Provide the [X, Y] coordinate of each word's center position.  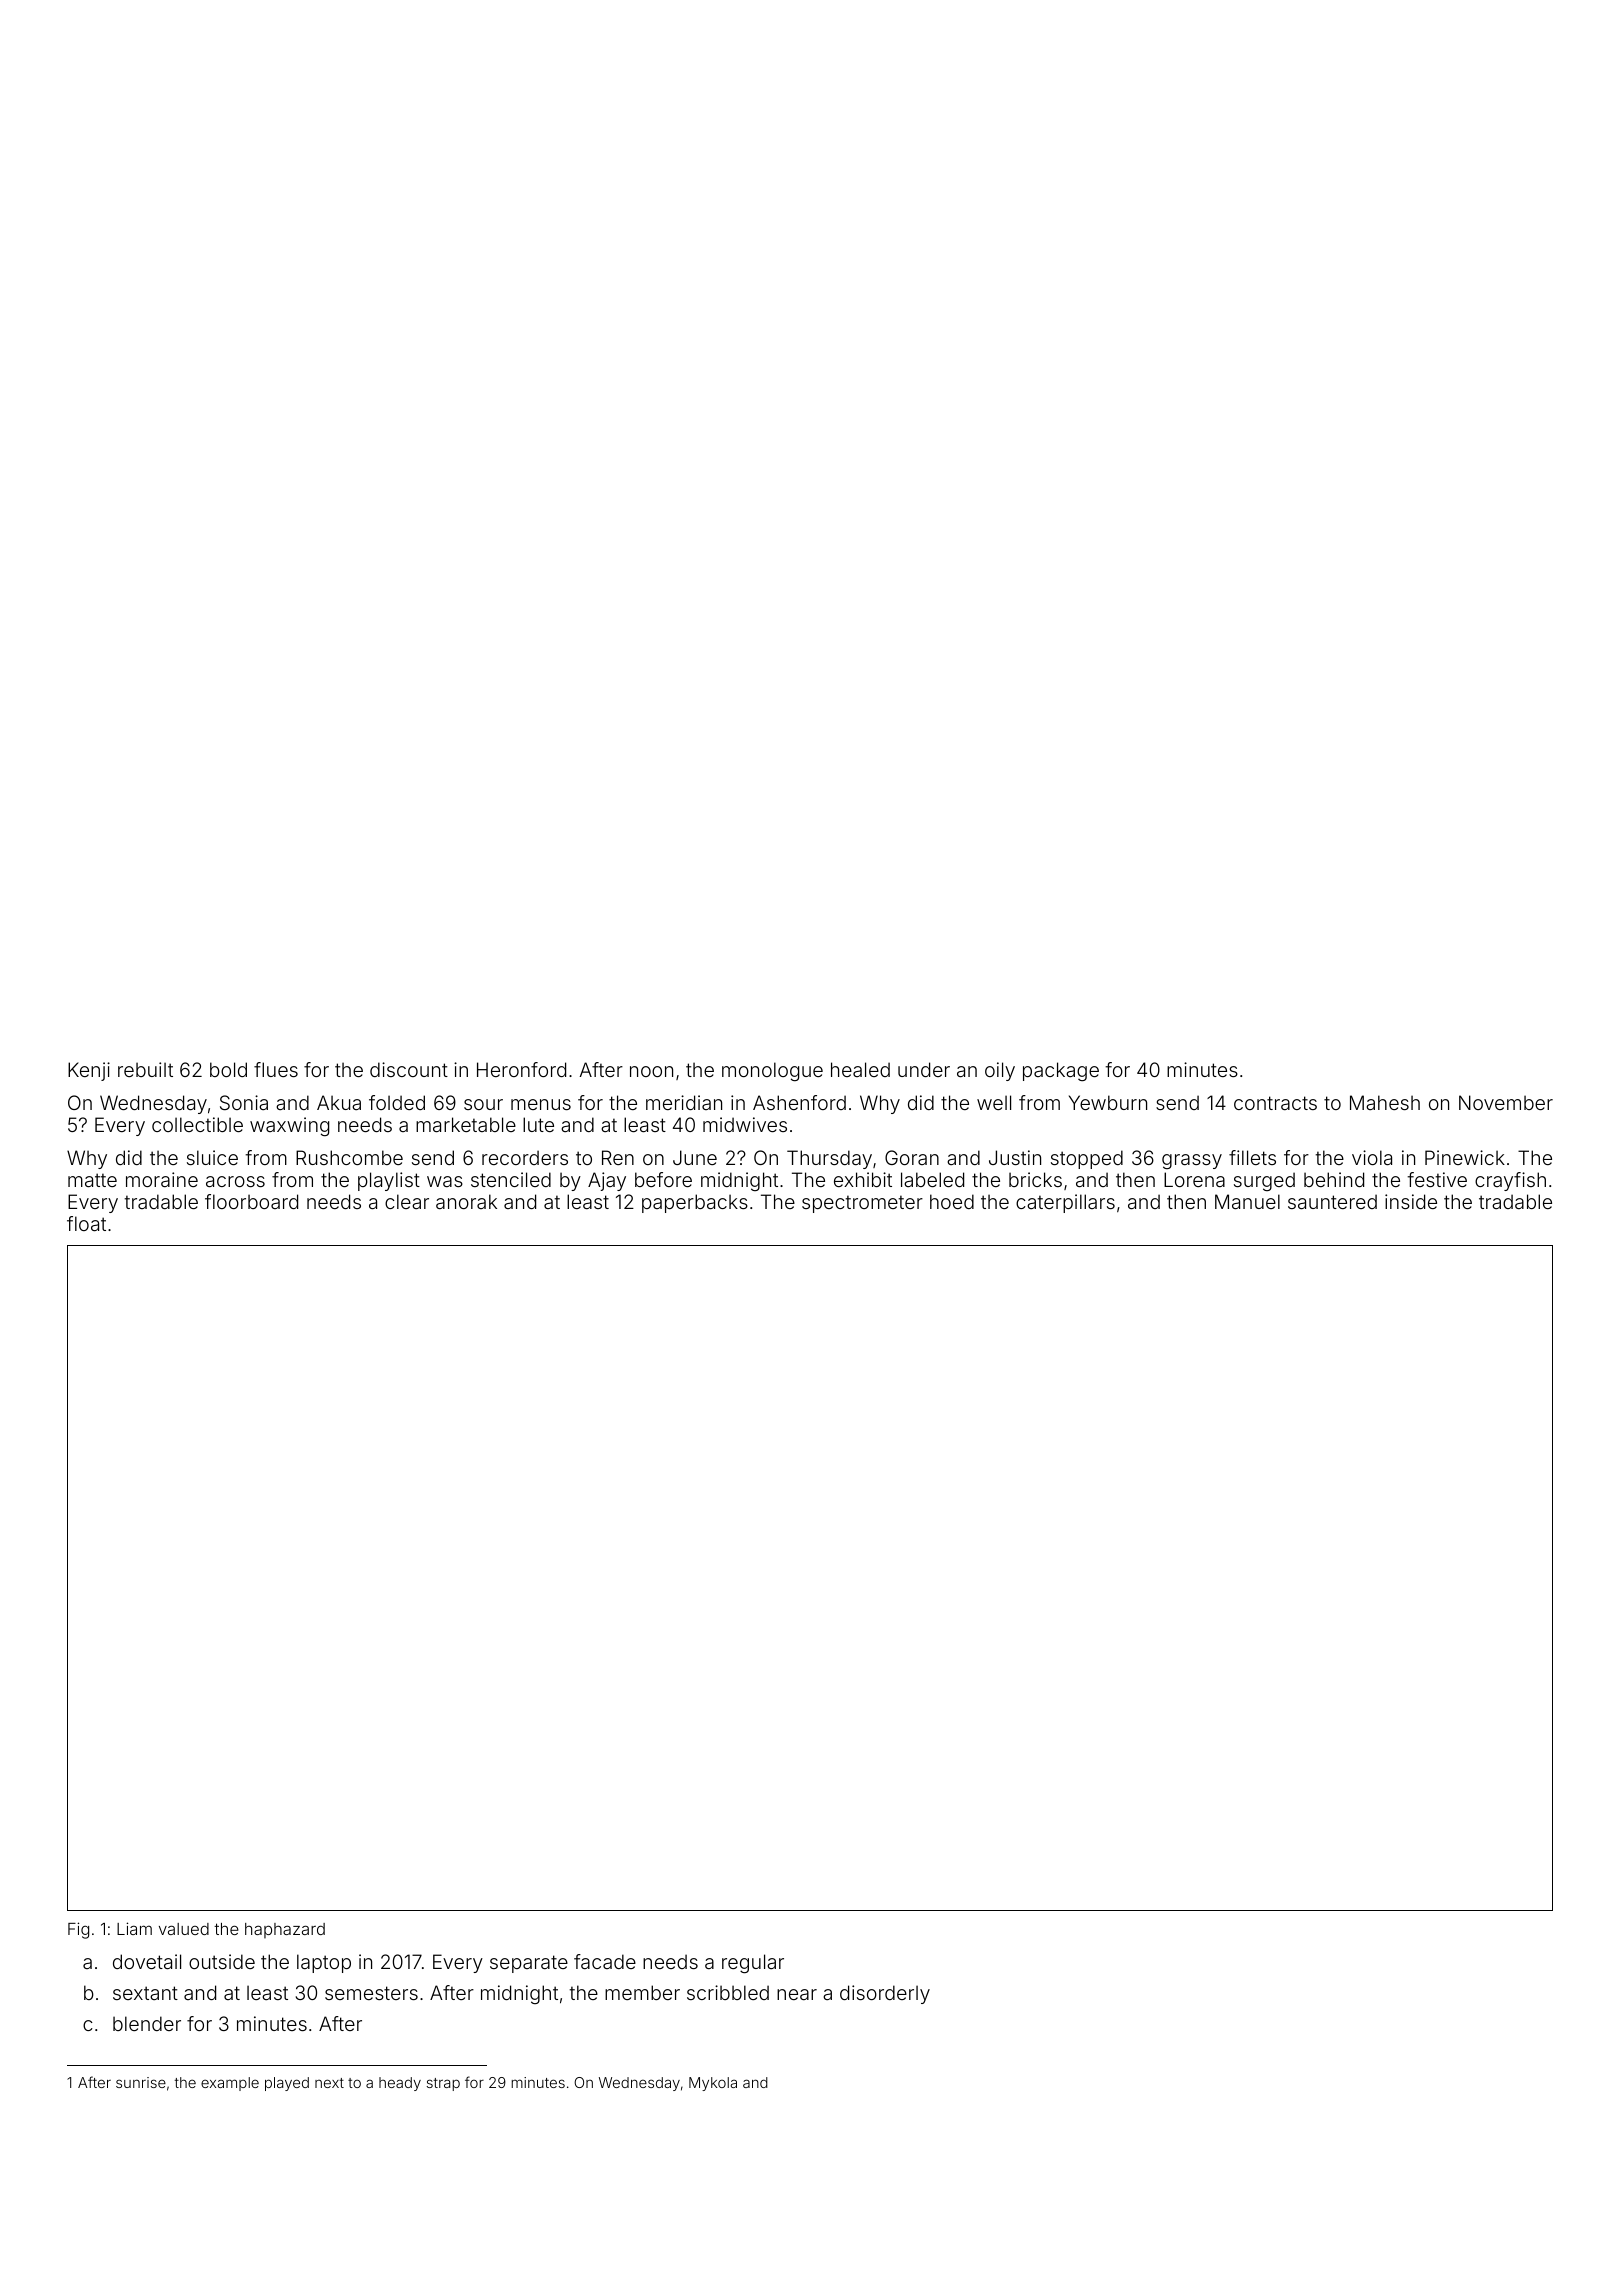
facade [605, 1961]
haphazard [285, 1931]
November [1506, 1102]
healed [860, 1069]
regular [753, 1963]
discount [409, 1069]
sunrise [141, 2082]
